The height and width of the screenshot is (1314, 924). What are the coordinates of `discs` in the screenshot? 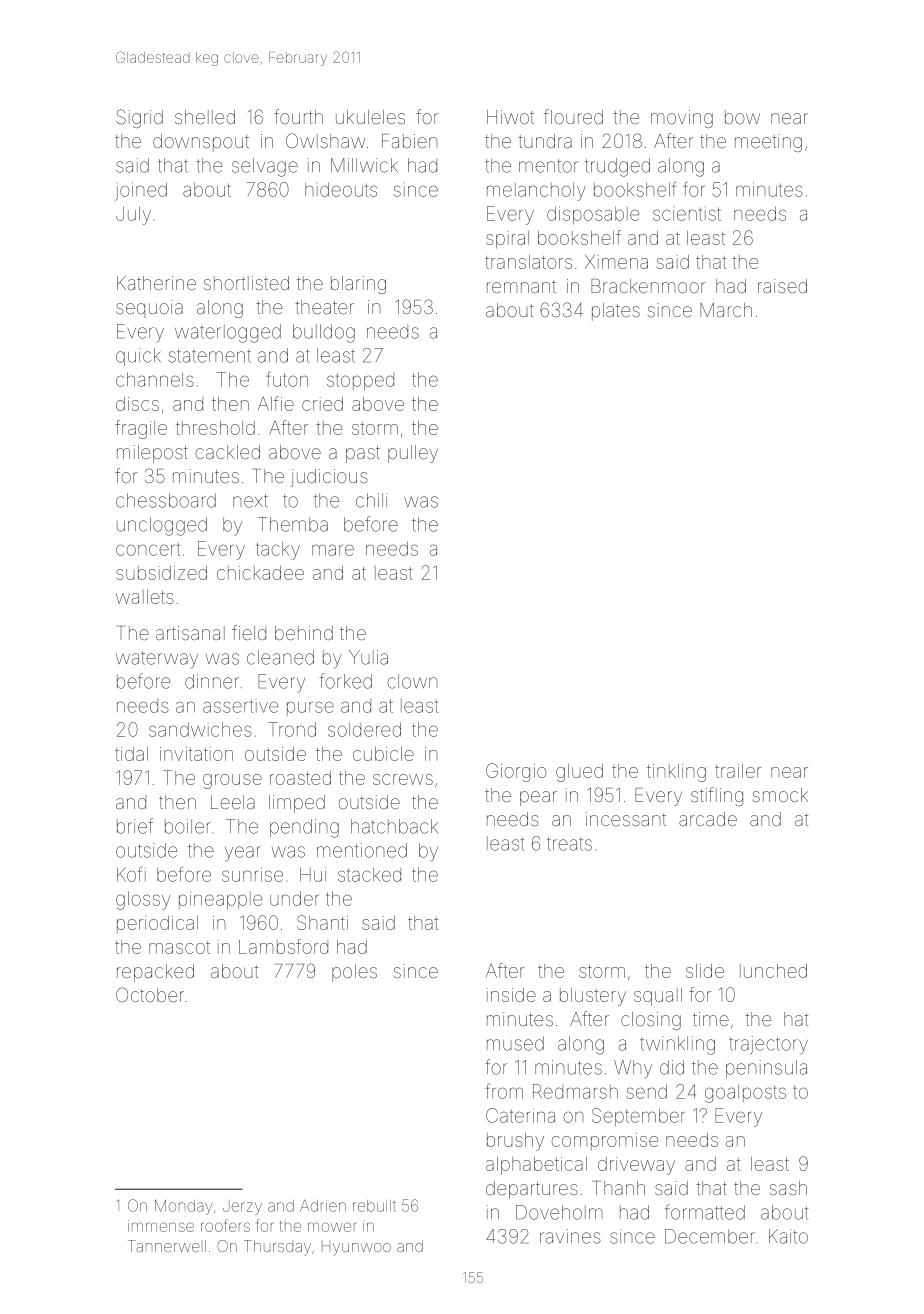 It's located at (137, 404).
